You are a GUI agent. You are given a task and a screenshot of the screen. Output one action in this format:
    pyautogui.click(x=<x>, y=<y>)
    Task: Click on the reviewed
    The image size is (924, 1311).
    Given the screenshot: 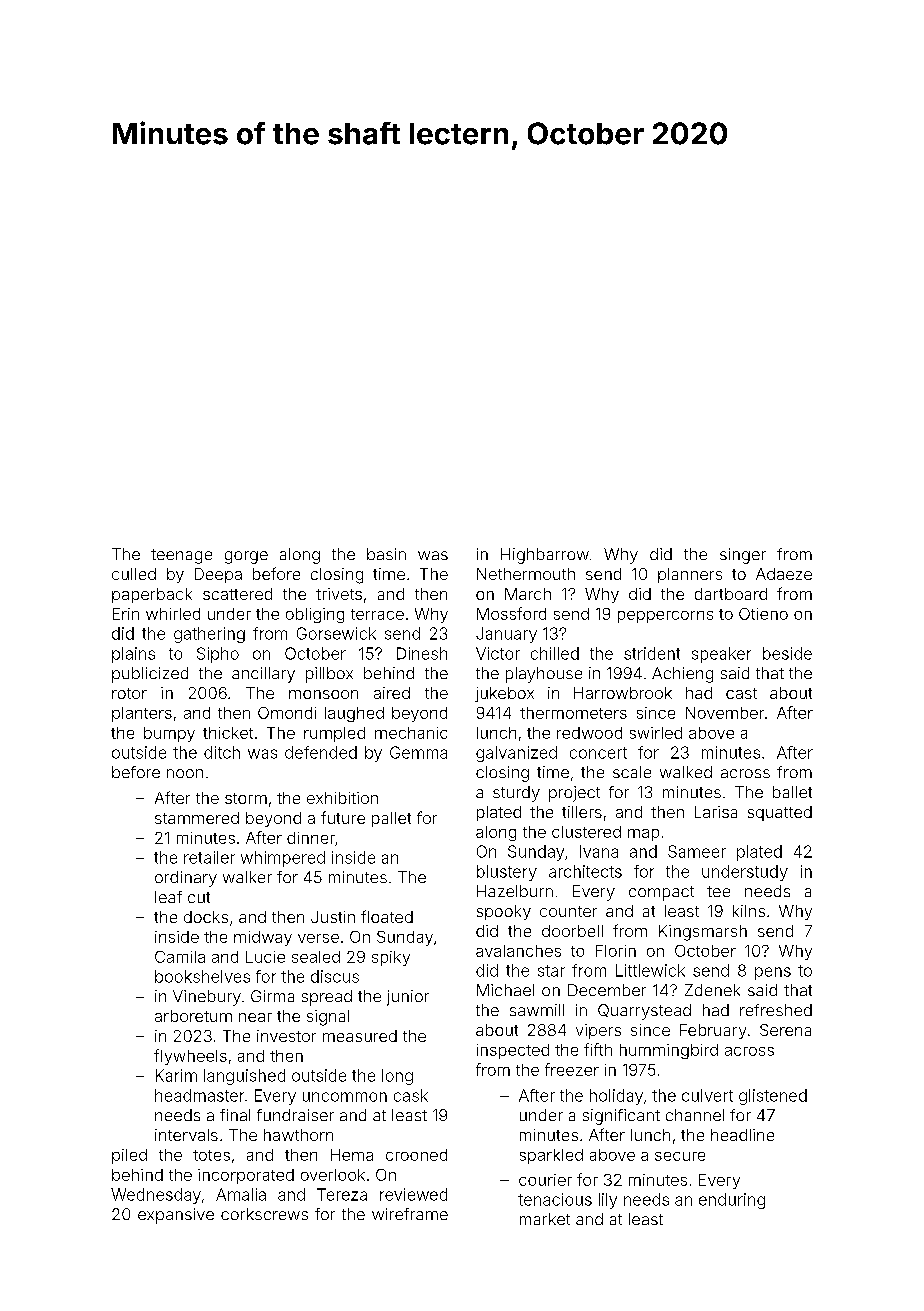 What is the action you would take?
    pyautogui.click(x=413, y=1194)
